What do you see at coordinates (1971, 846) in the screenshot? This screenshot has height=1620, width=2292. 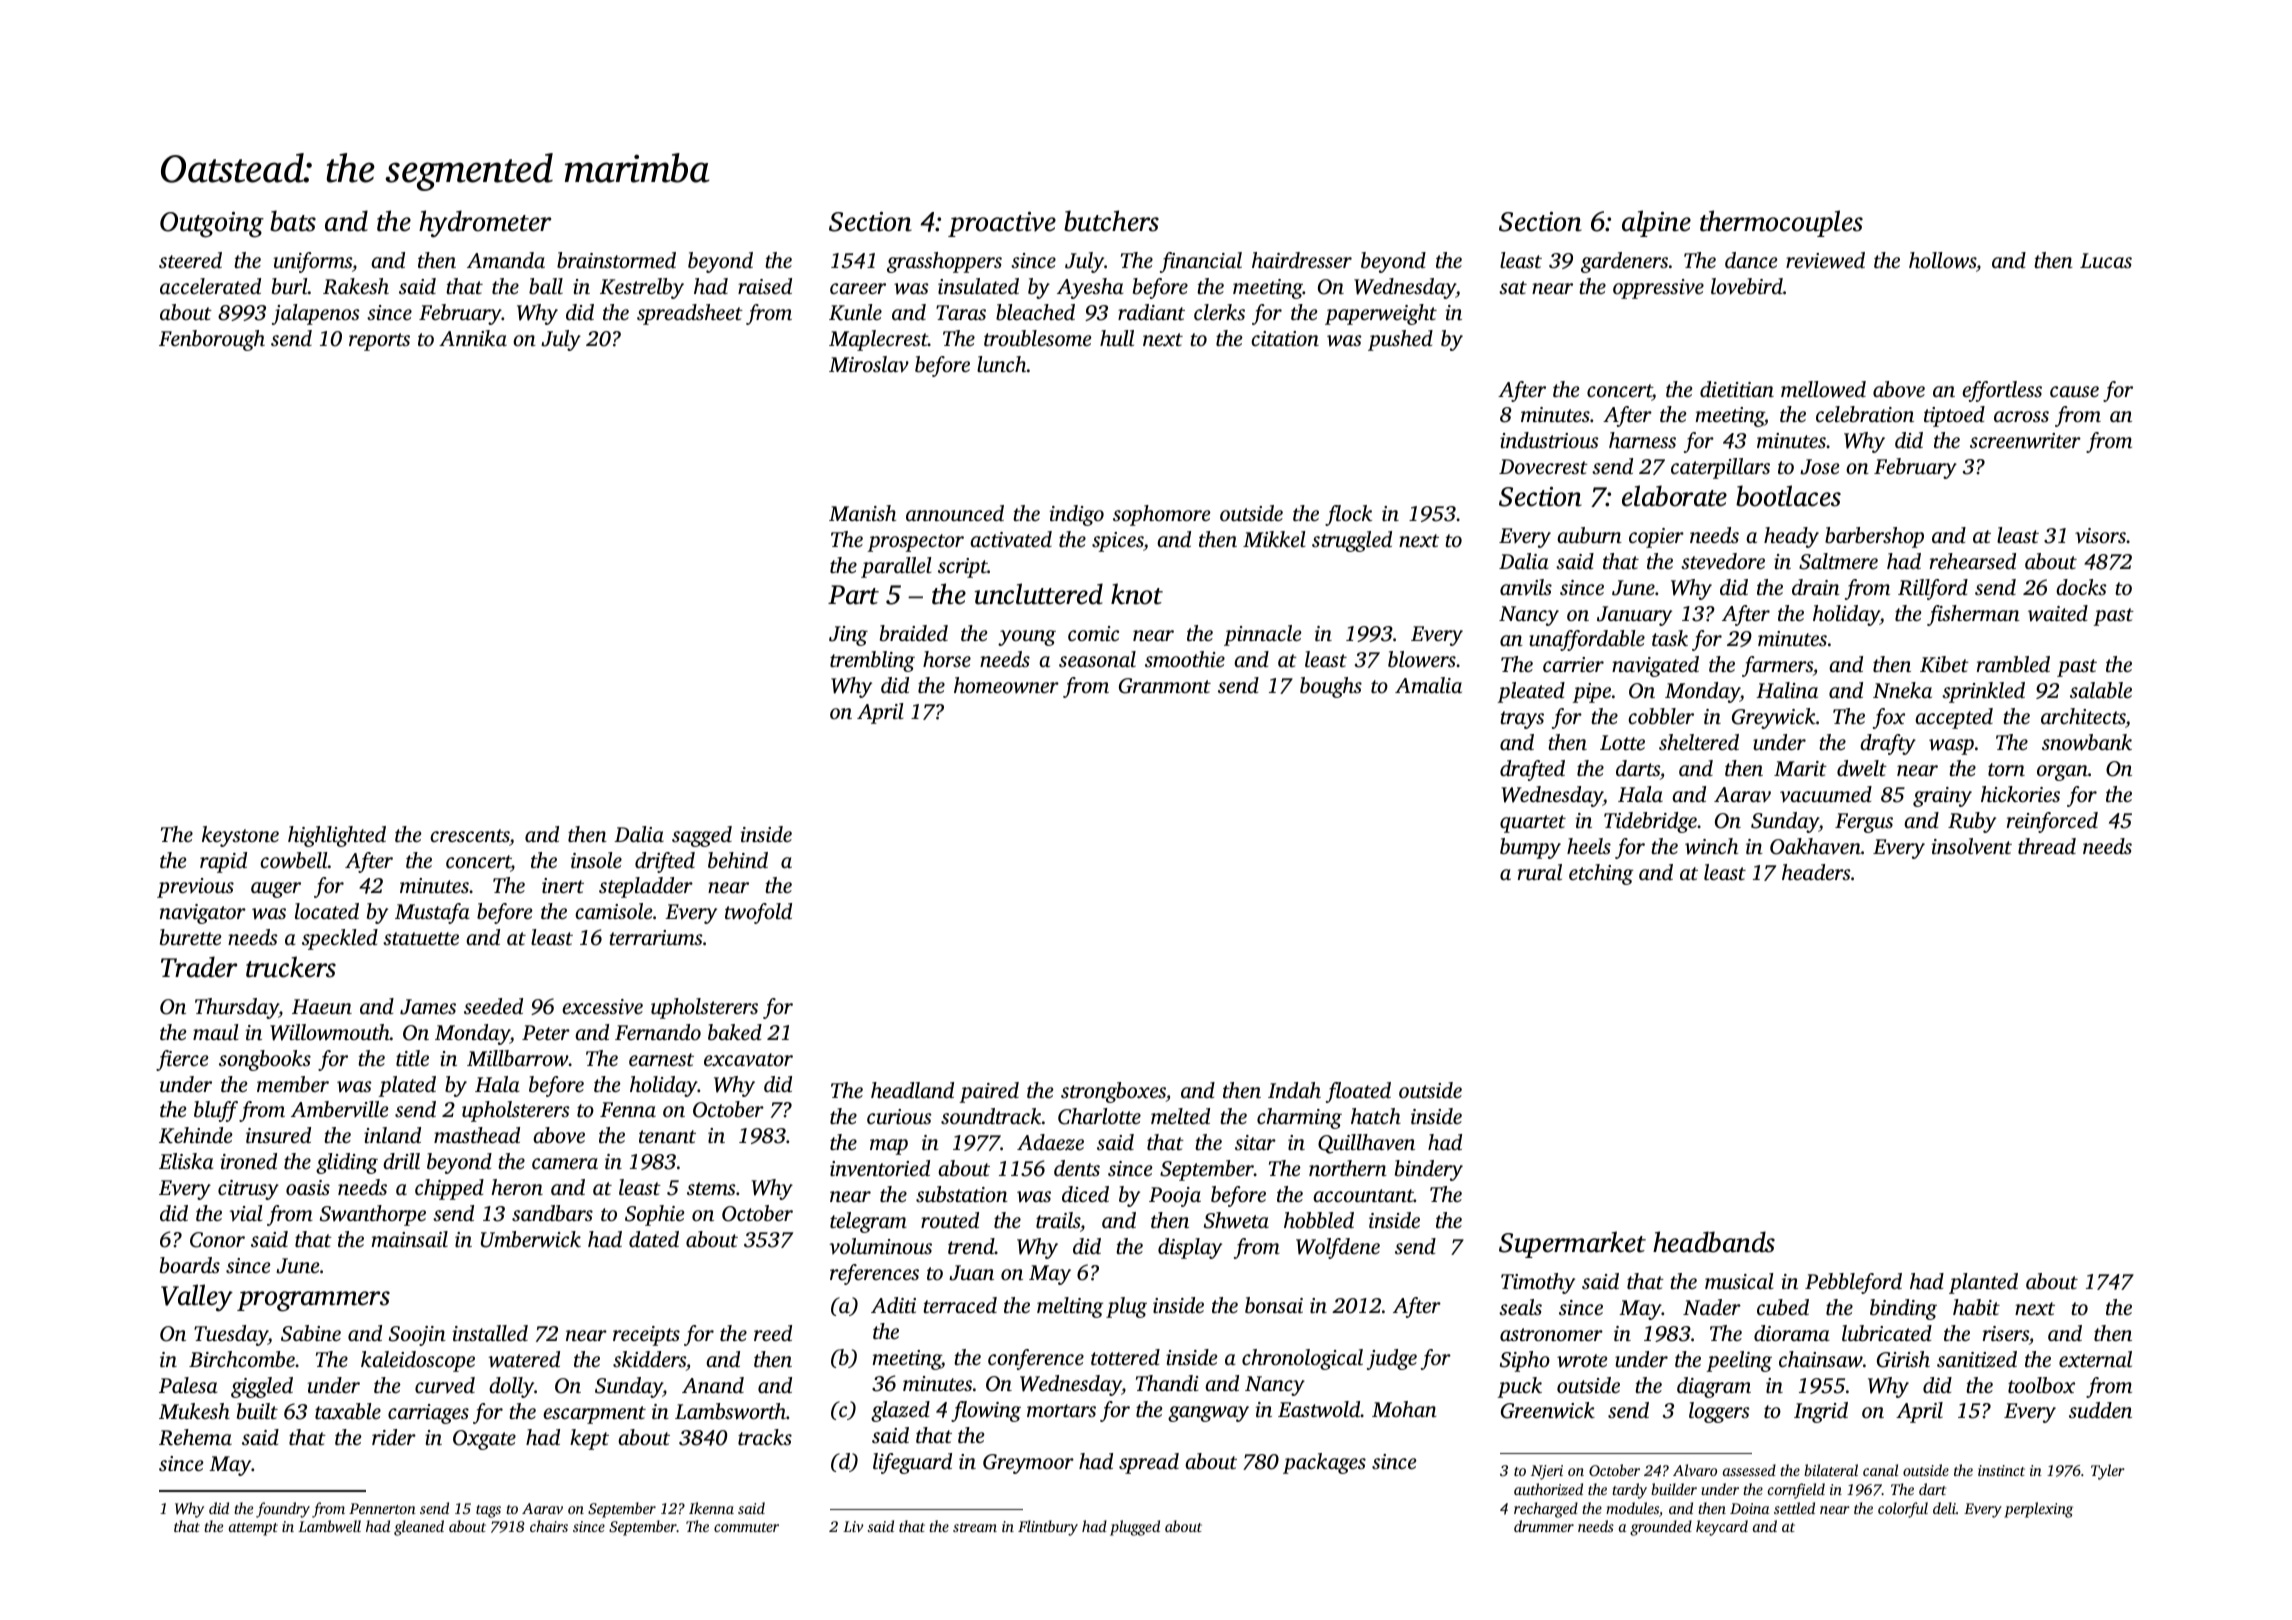 I see `insolvent` at bounding box center [1971, 846].
